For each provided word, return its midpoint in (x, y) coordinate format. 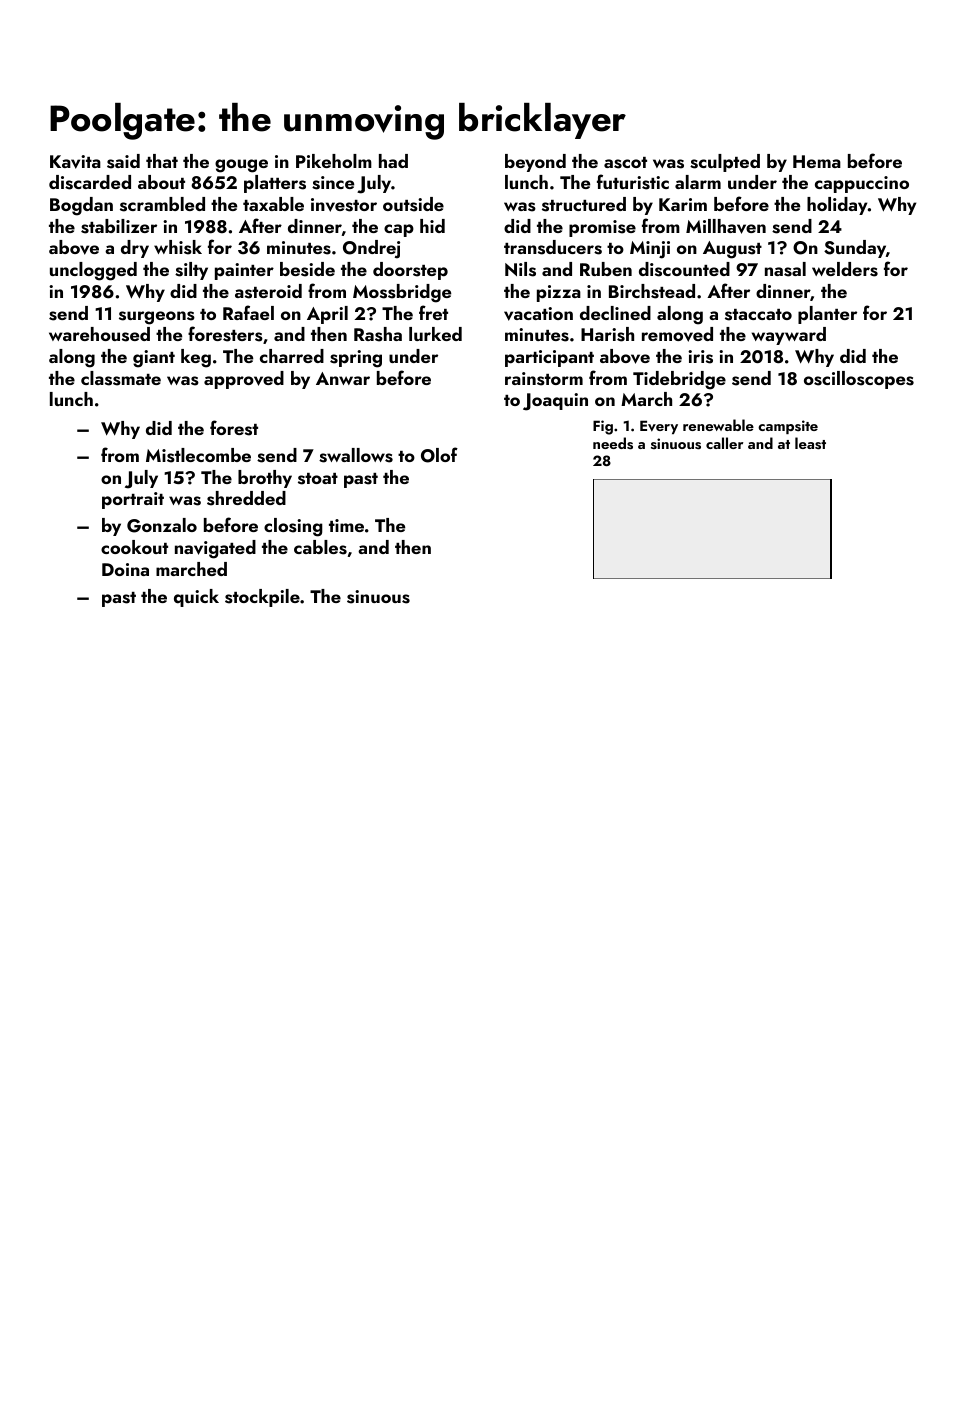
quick (196, 598)
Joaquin (555, 402)
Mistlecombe (198, 455)
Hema (817, 161)
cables (320, 547)
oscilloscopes (859, 380)
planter (827, 315)
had (393, 161)
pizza (559, 293)
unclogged (93, 271)
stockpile (262, 598)
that (162, 161)
